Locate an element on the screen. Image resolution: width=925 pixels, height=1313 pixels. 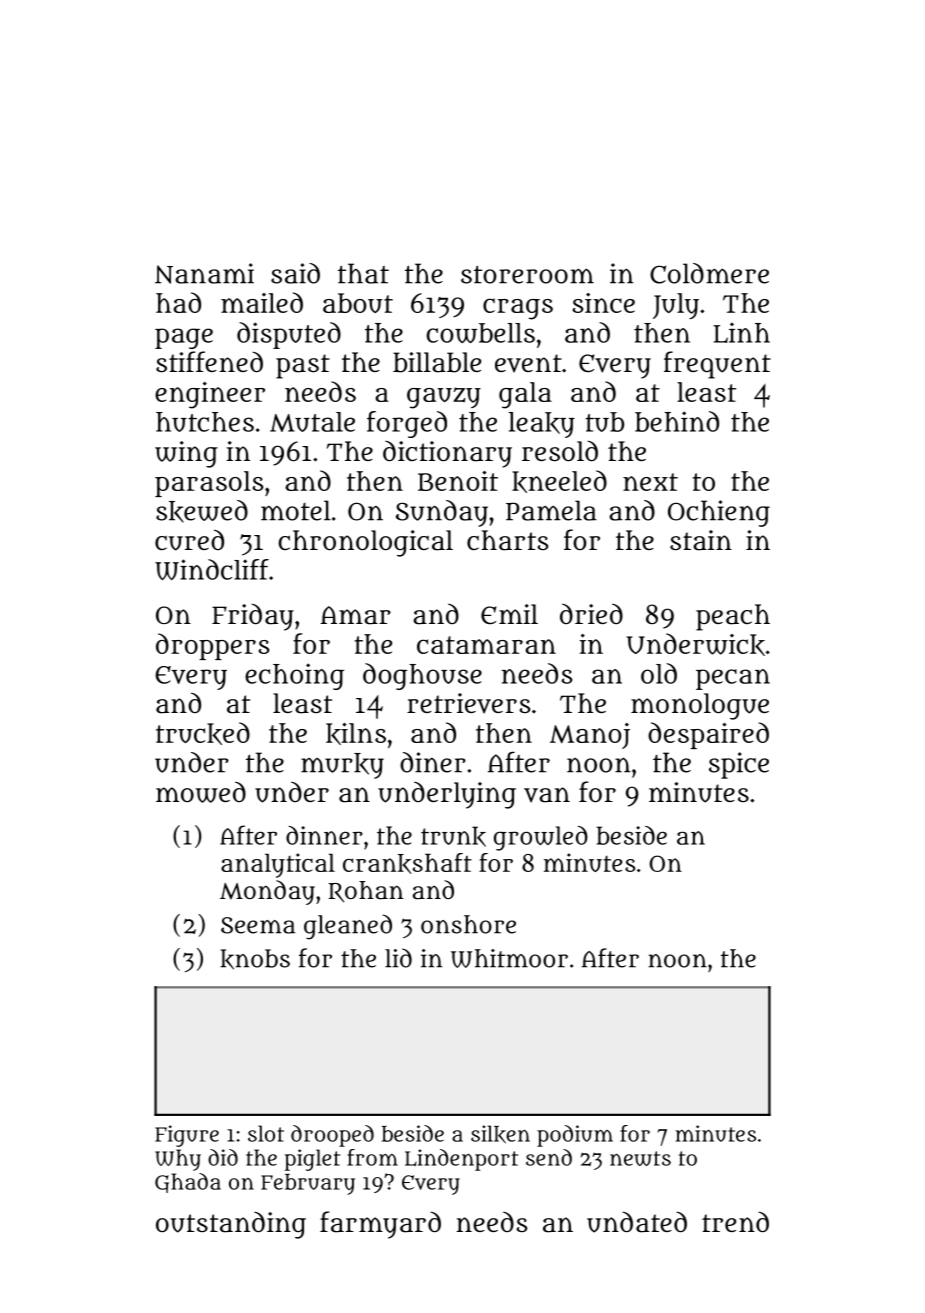
undated is located at coordinates (637, 1222).
